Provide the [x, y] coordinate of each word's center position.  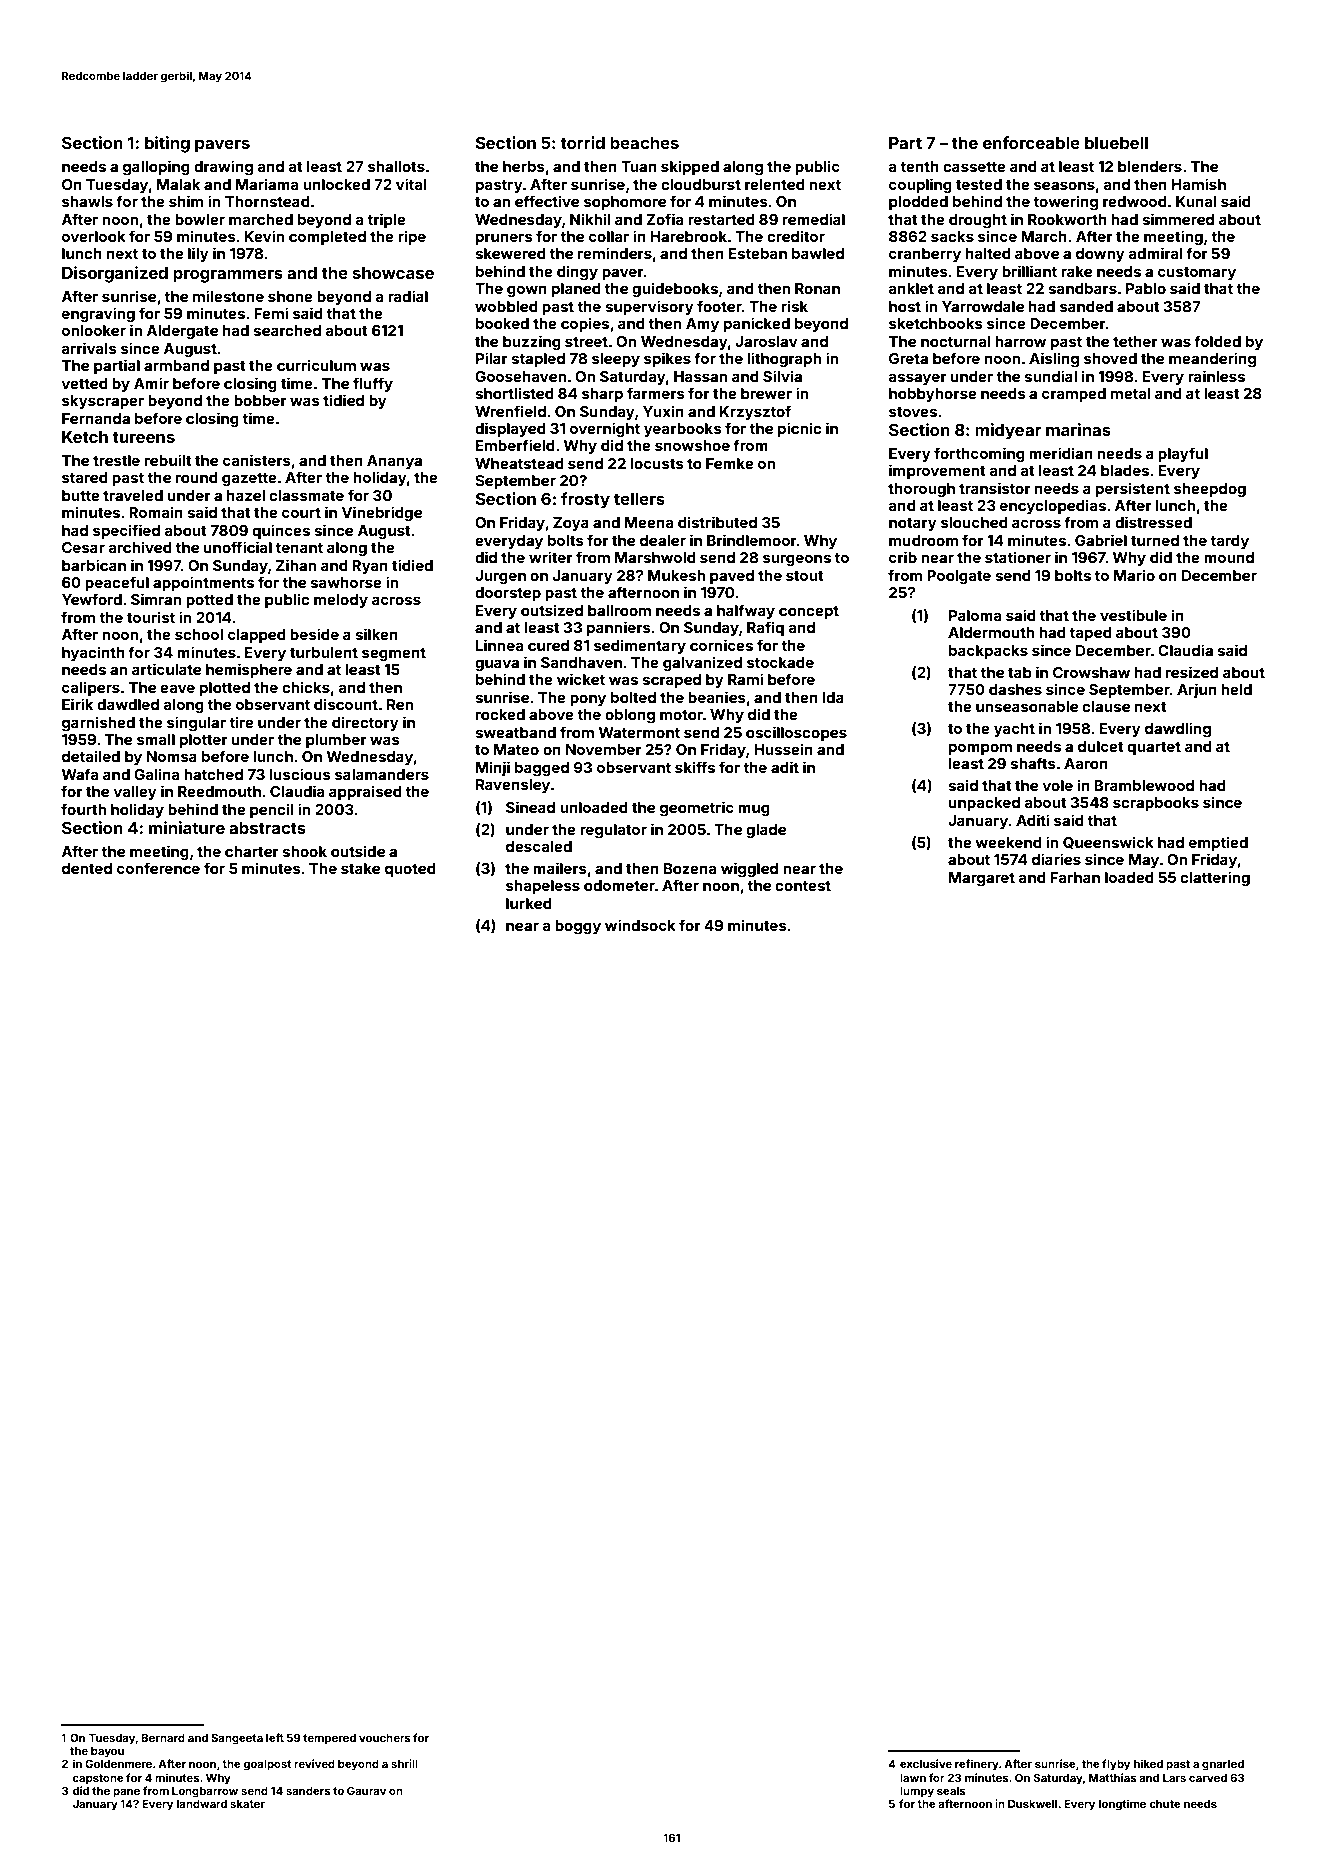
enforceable [1031, 142]
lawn [913, 1778]
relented [775, 184]
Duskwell [1032, 1803]
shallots [396, 166]
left [275, 1737]
